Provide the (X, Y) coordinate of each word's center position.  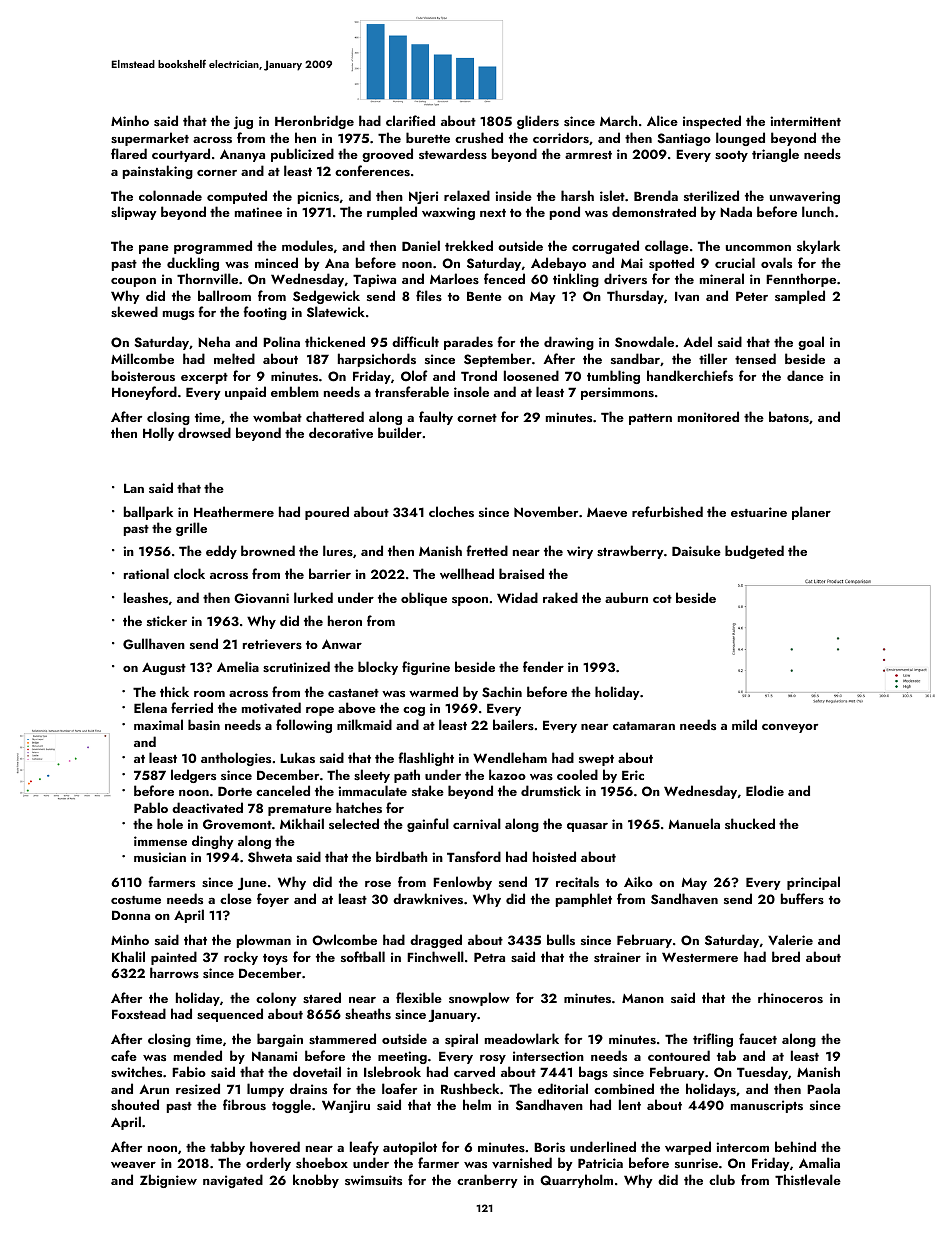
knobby (316, 1181)
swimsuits (373, 1180)
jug (243, 122)
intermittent (805, 121)
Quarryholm (576, 1181)
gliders (538, 122)
